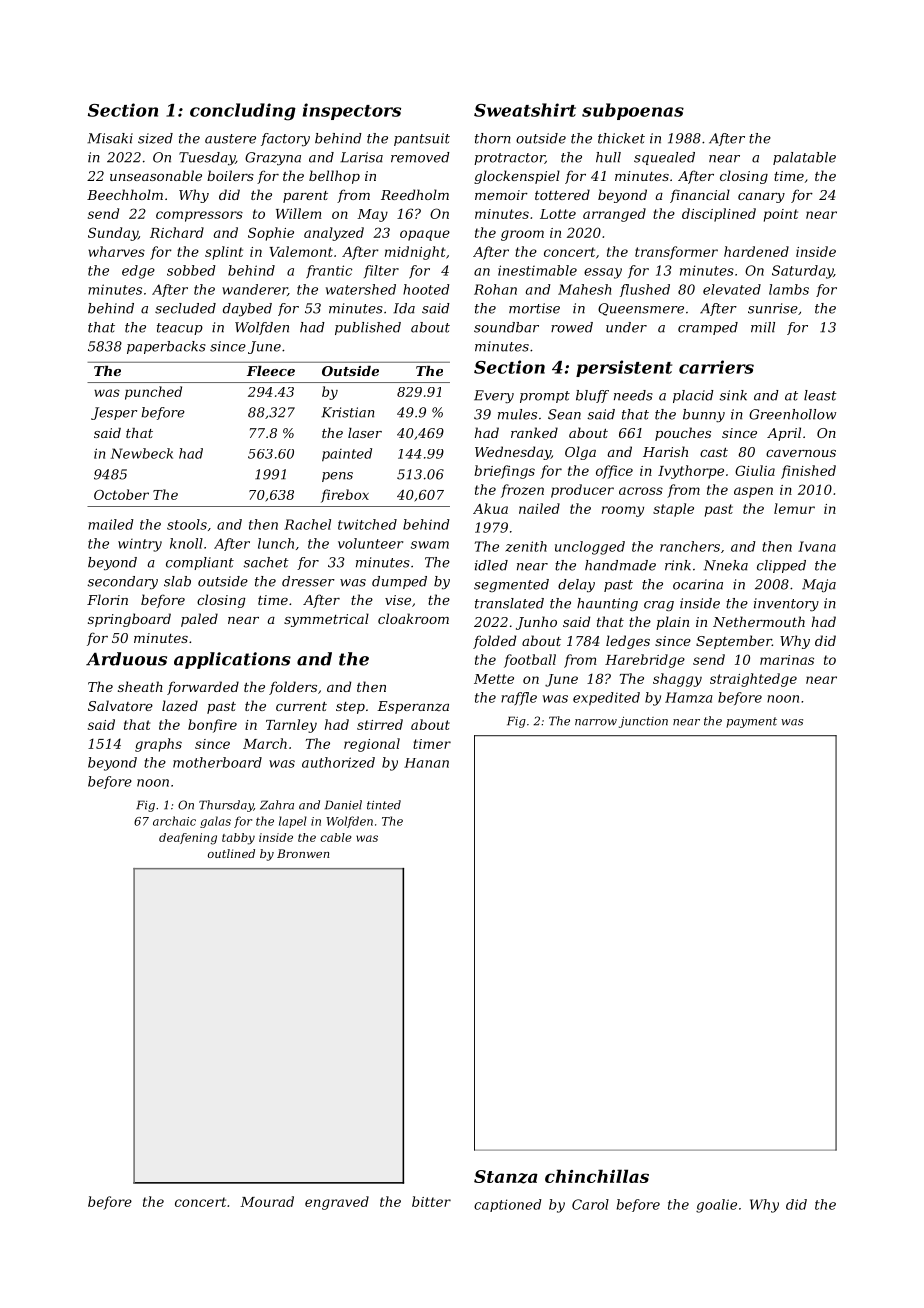 The height and width of the image is (1308, 924). What do you see at coordinates (266, 562) in the image?
I see `sachet` at bounding box center [266, 562].
